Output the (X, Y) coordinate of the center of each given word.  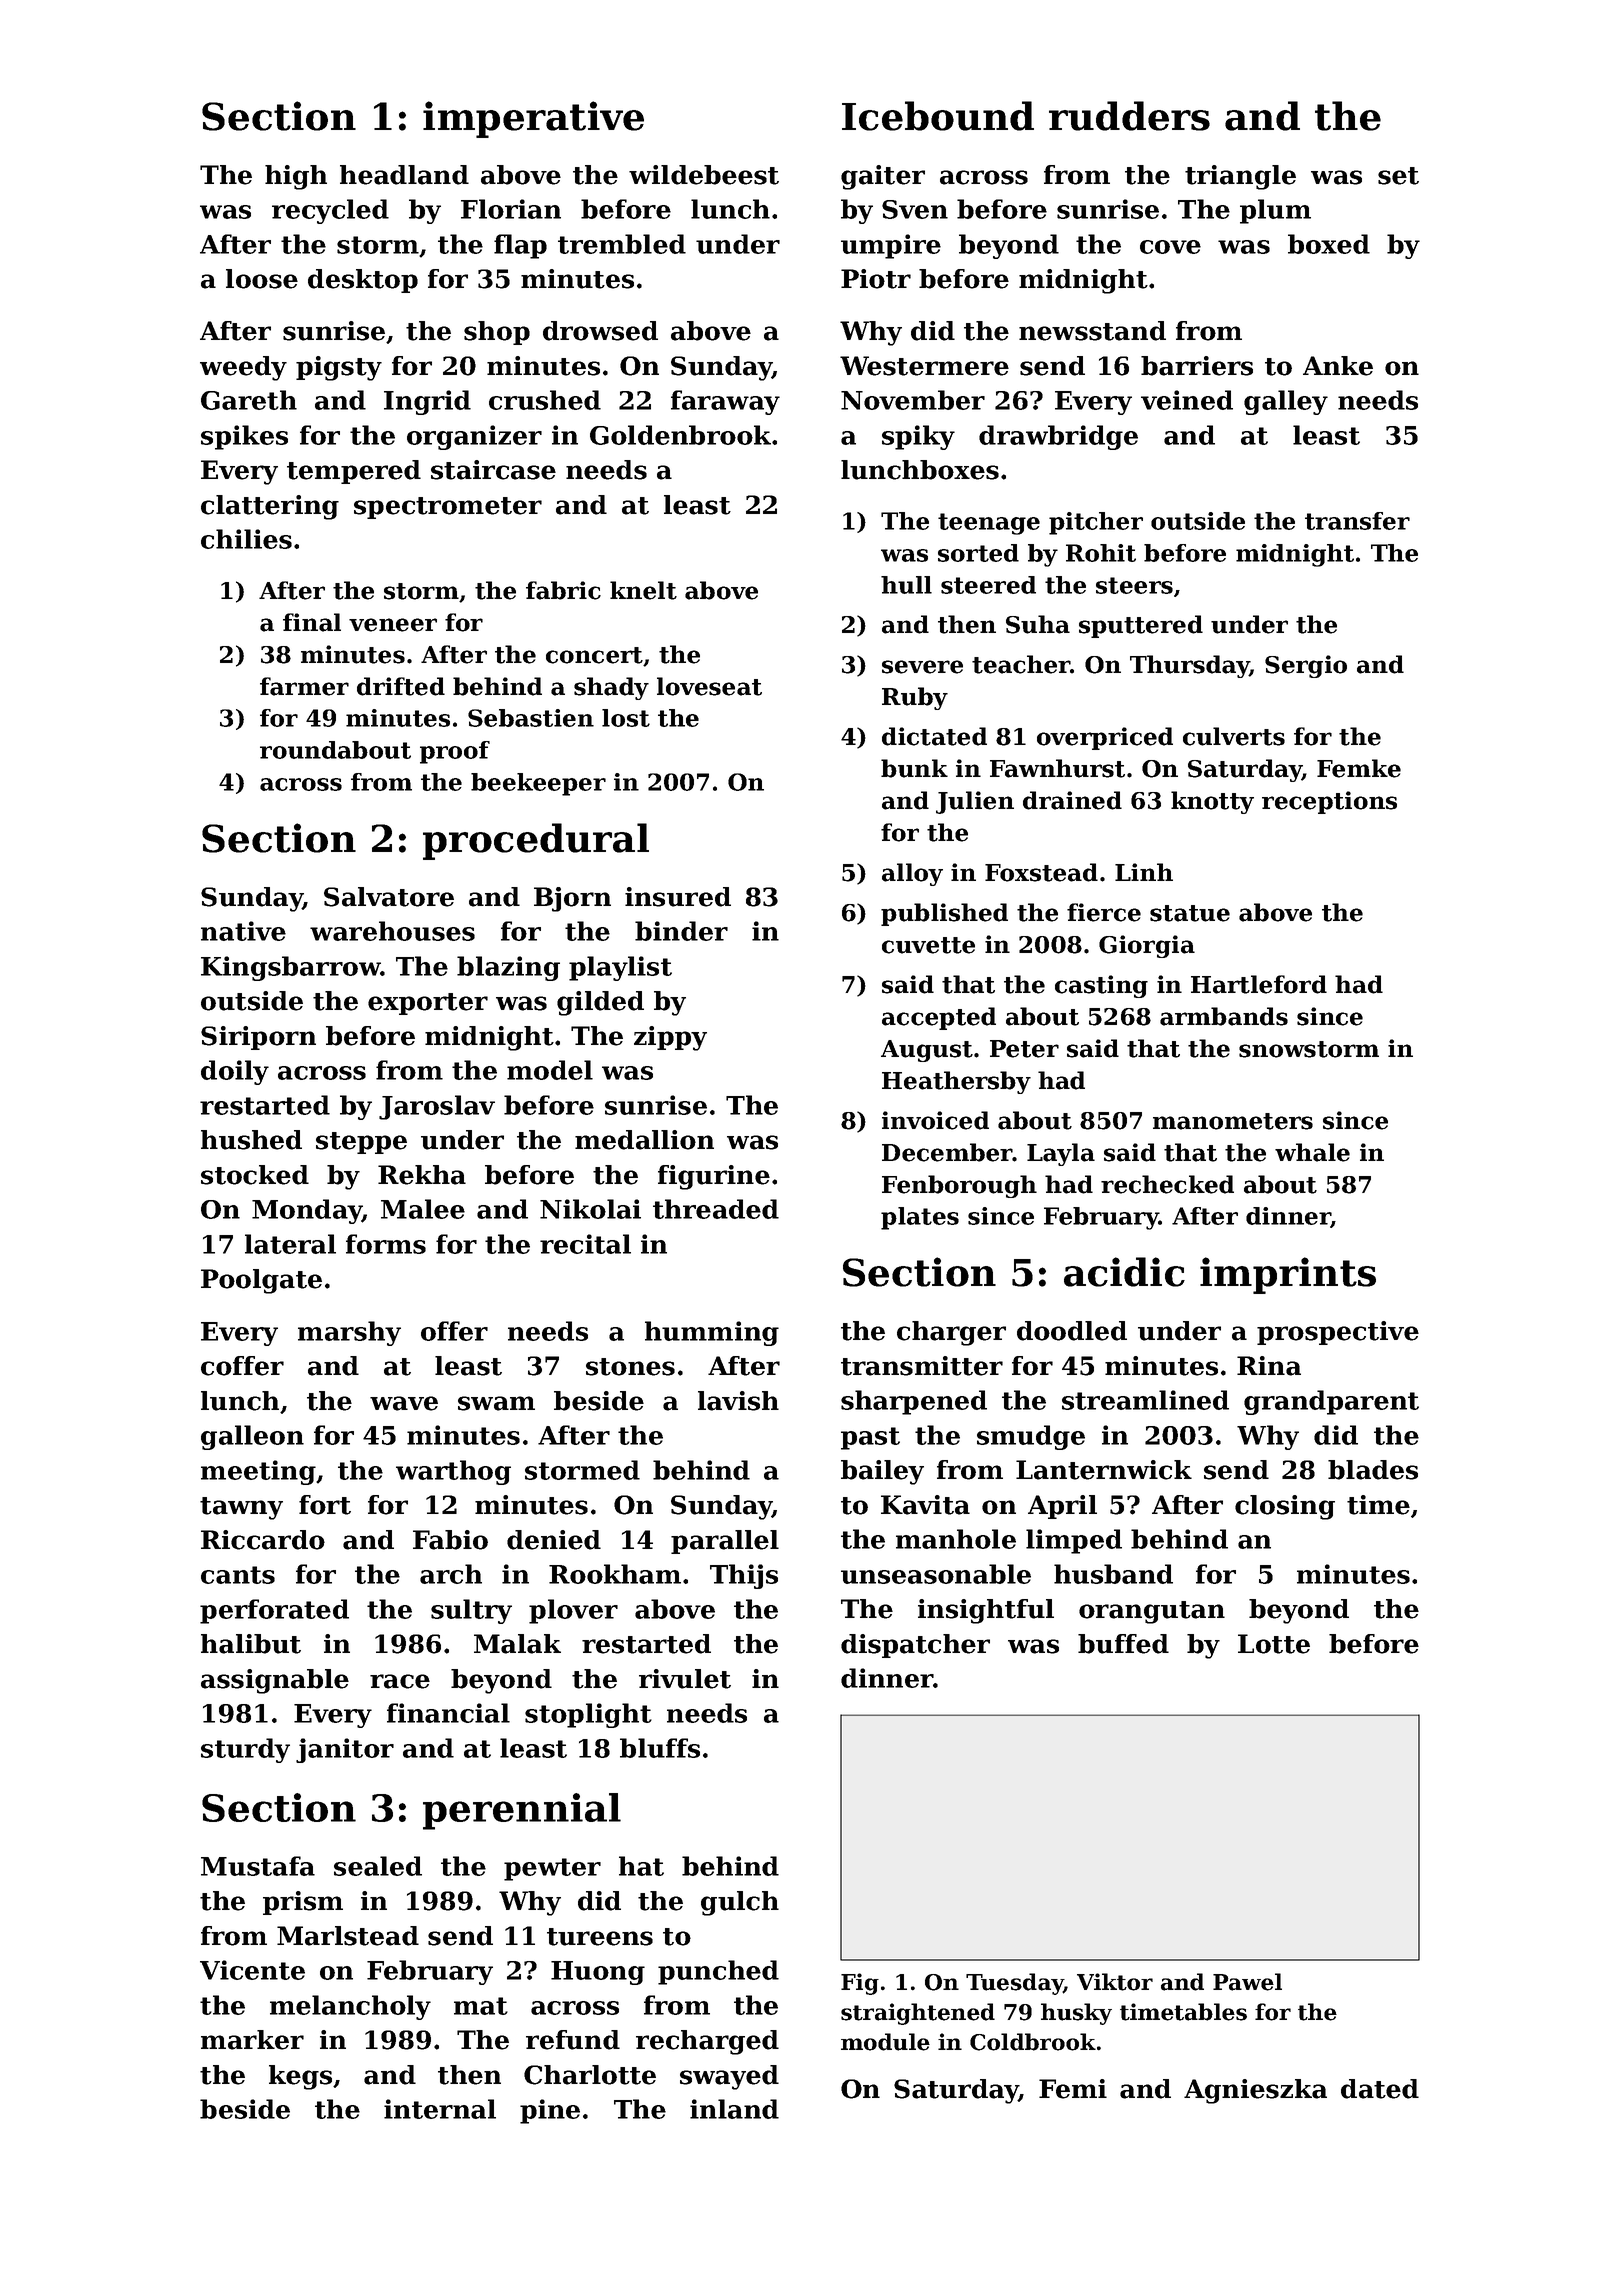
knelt (643, 590)
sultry (471, 1611)
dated (1380, 2089)
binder (681, 931)
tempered (354, 472)
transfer (1357, 521)
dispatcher (915, 1646)
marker (252, 2040)
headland (404, 175)
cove (1170, 247)
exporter (428, 1004)
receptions (1329, 802)
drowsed (600, 331)
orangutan (1152, 1612)
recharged (707, 2042)
